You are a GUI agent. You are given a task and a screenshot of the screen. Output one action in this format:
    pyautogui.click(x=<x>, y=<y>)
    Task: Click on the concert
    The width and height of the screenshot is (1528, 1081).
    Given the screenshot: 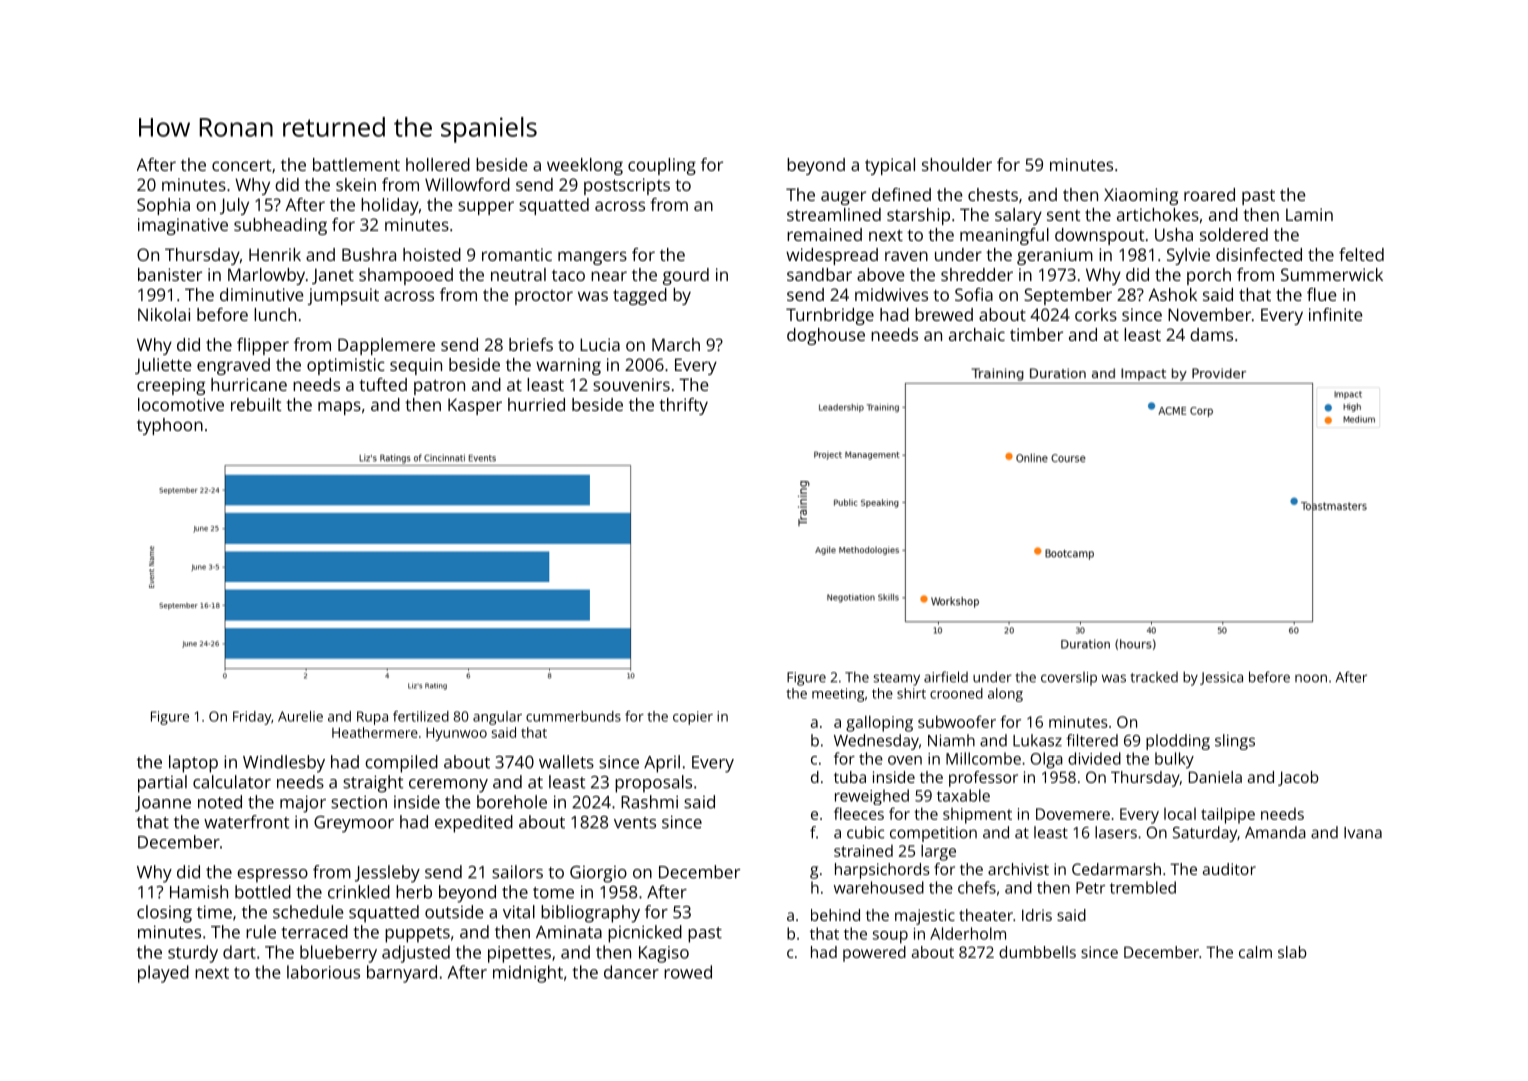 What is the action you would take?
    pyautogui.click(x=241, y=165)
